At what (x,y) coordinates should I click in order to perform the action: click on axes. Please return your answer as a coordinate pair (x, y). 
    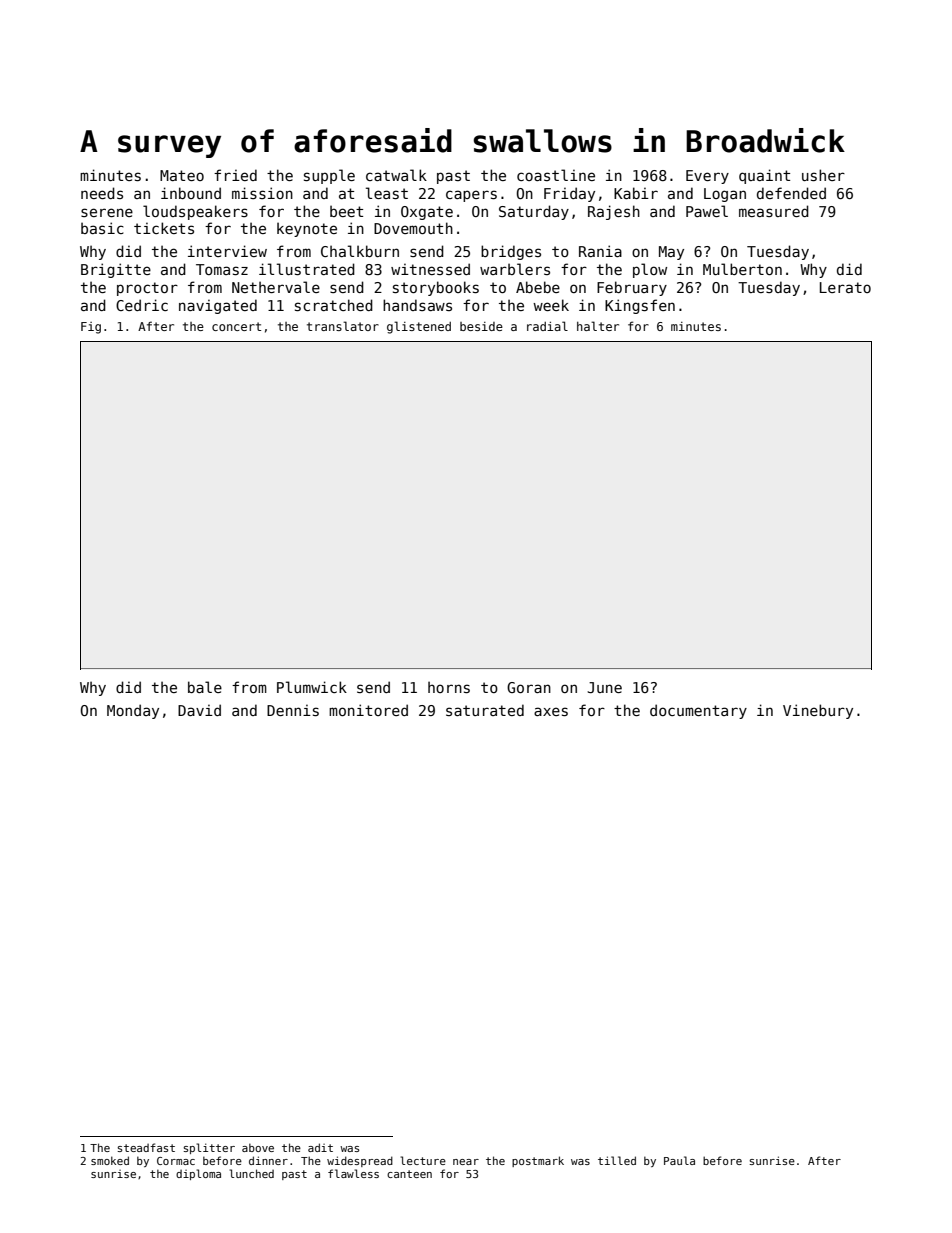
    Looking at the image, I should click on (551, 711).
